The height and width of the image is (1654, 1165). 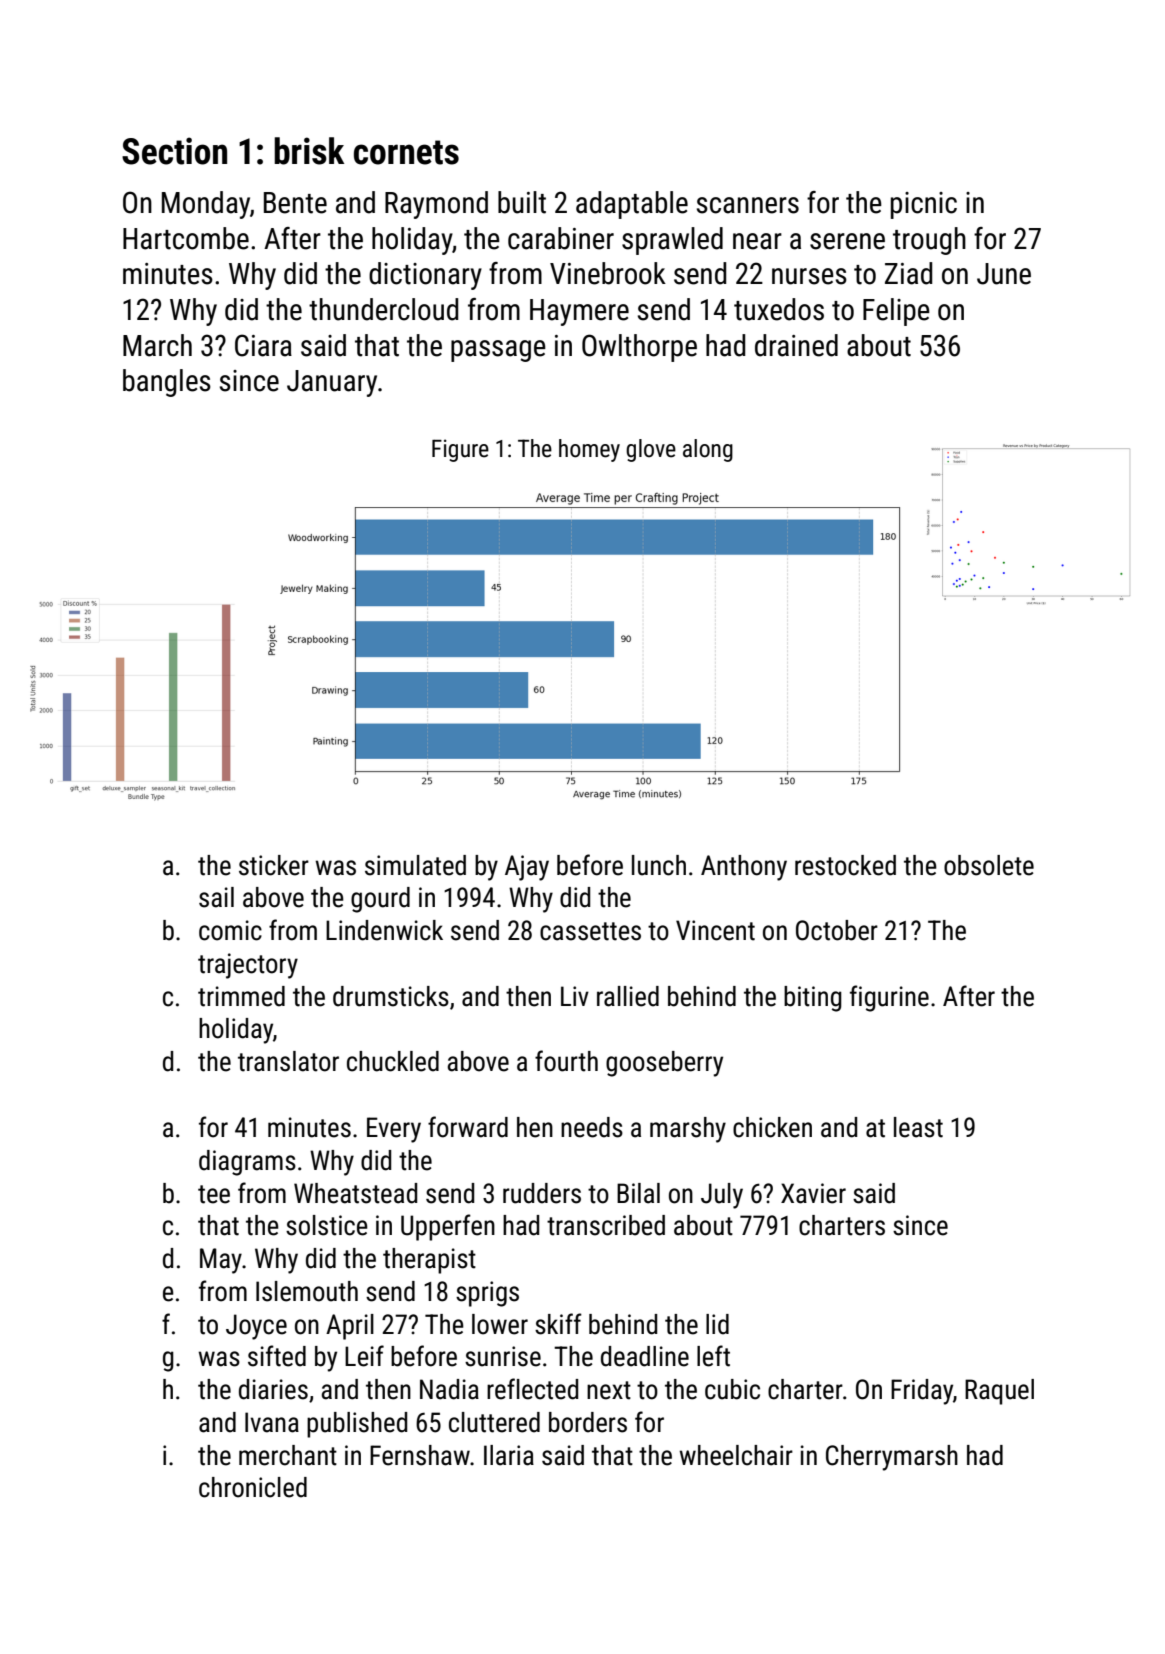 What do you see at coordinates (796, 345) in the image?
I see `drained` at bounding box center [796, 345].
